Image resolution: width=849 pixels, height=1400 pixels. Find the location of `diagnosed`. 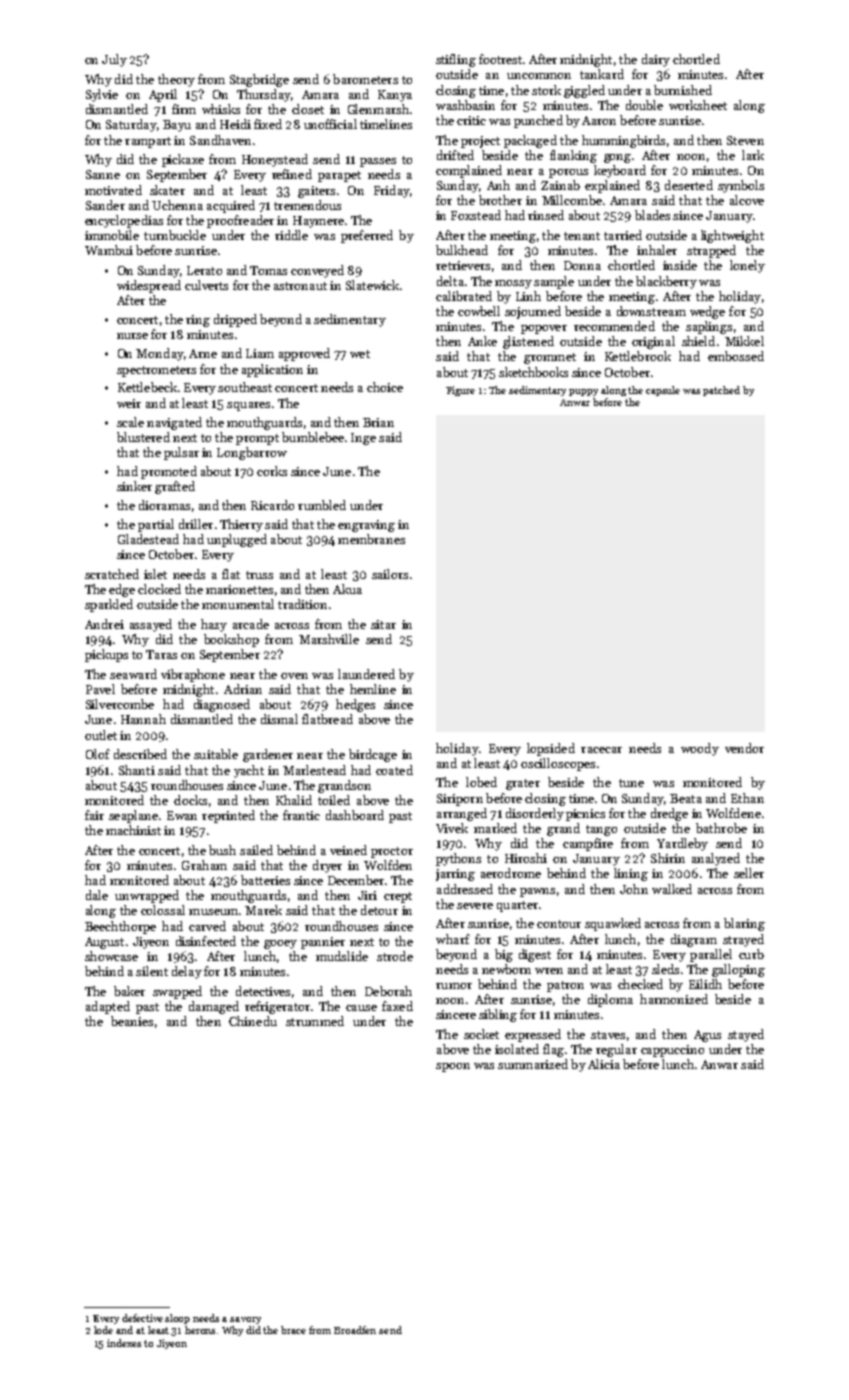

diagnosed is located at coordinates (222, 705).
